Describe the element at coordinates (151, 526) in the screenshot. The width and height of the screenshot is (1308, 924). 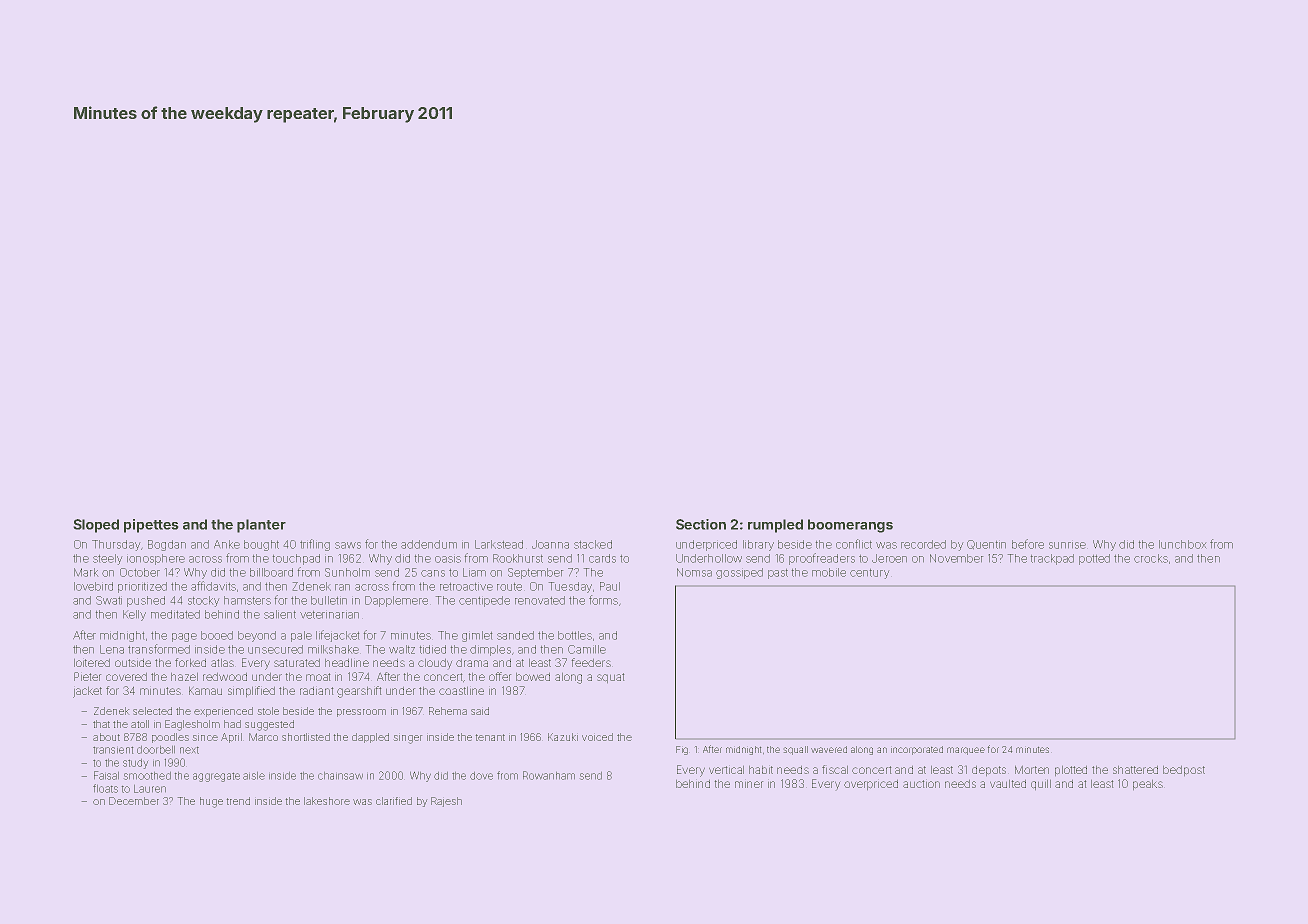
I see `pipettes` at that location.
